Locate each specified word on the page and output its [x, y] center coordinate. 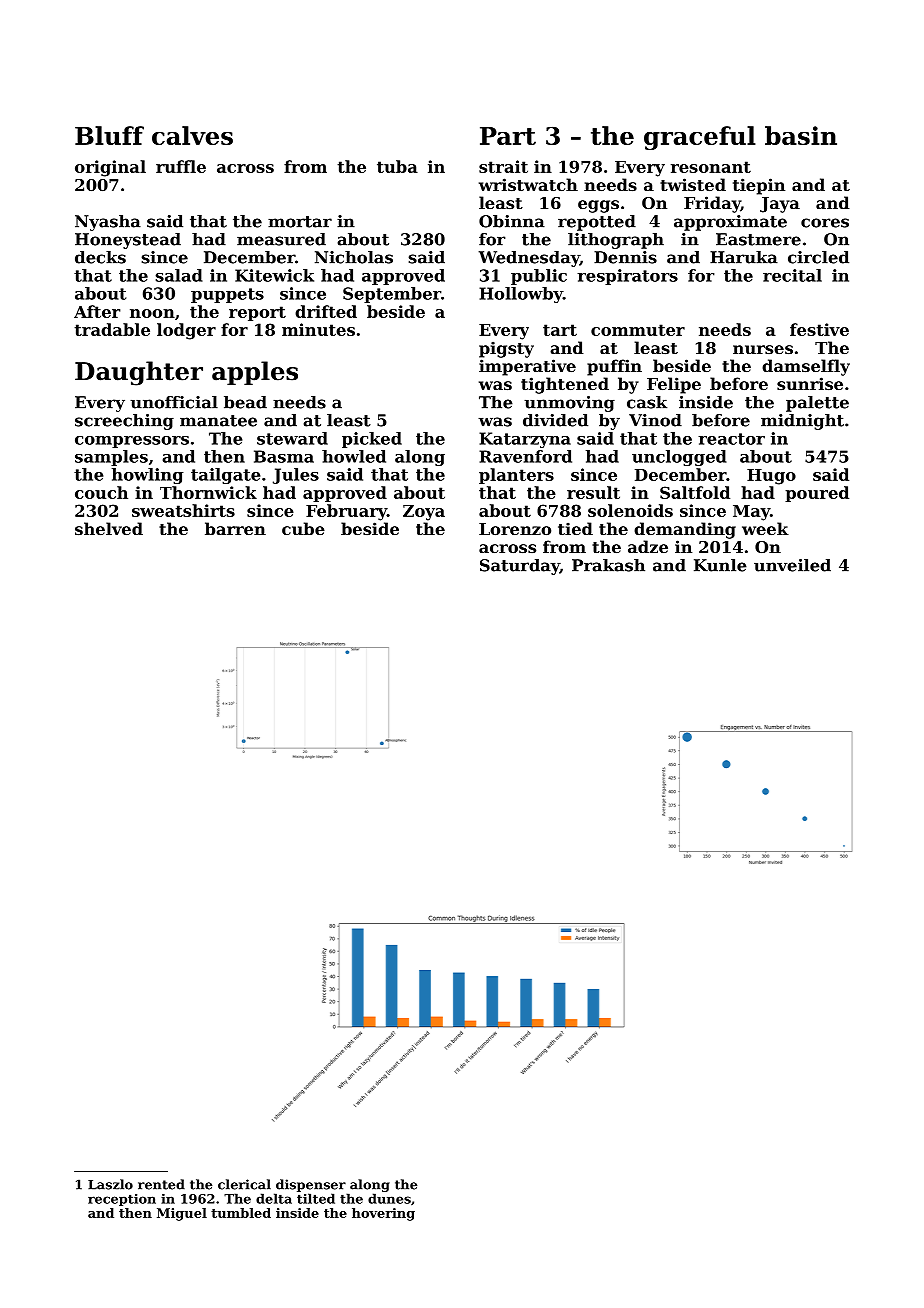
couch [101, 492]
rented [161, 1184]
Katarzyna [525, 440]
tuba [397, 166]
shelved [109, 528]
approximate [730, 223]
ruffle [181, 166]
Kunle [720, 565]
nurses [763, 349]
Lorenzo [515, 529]
